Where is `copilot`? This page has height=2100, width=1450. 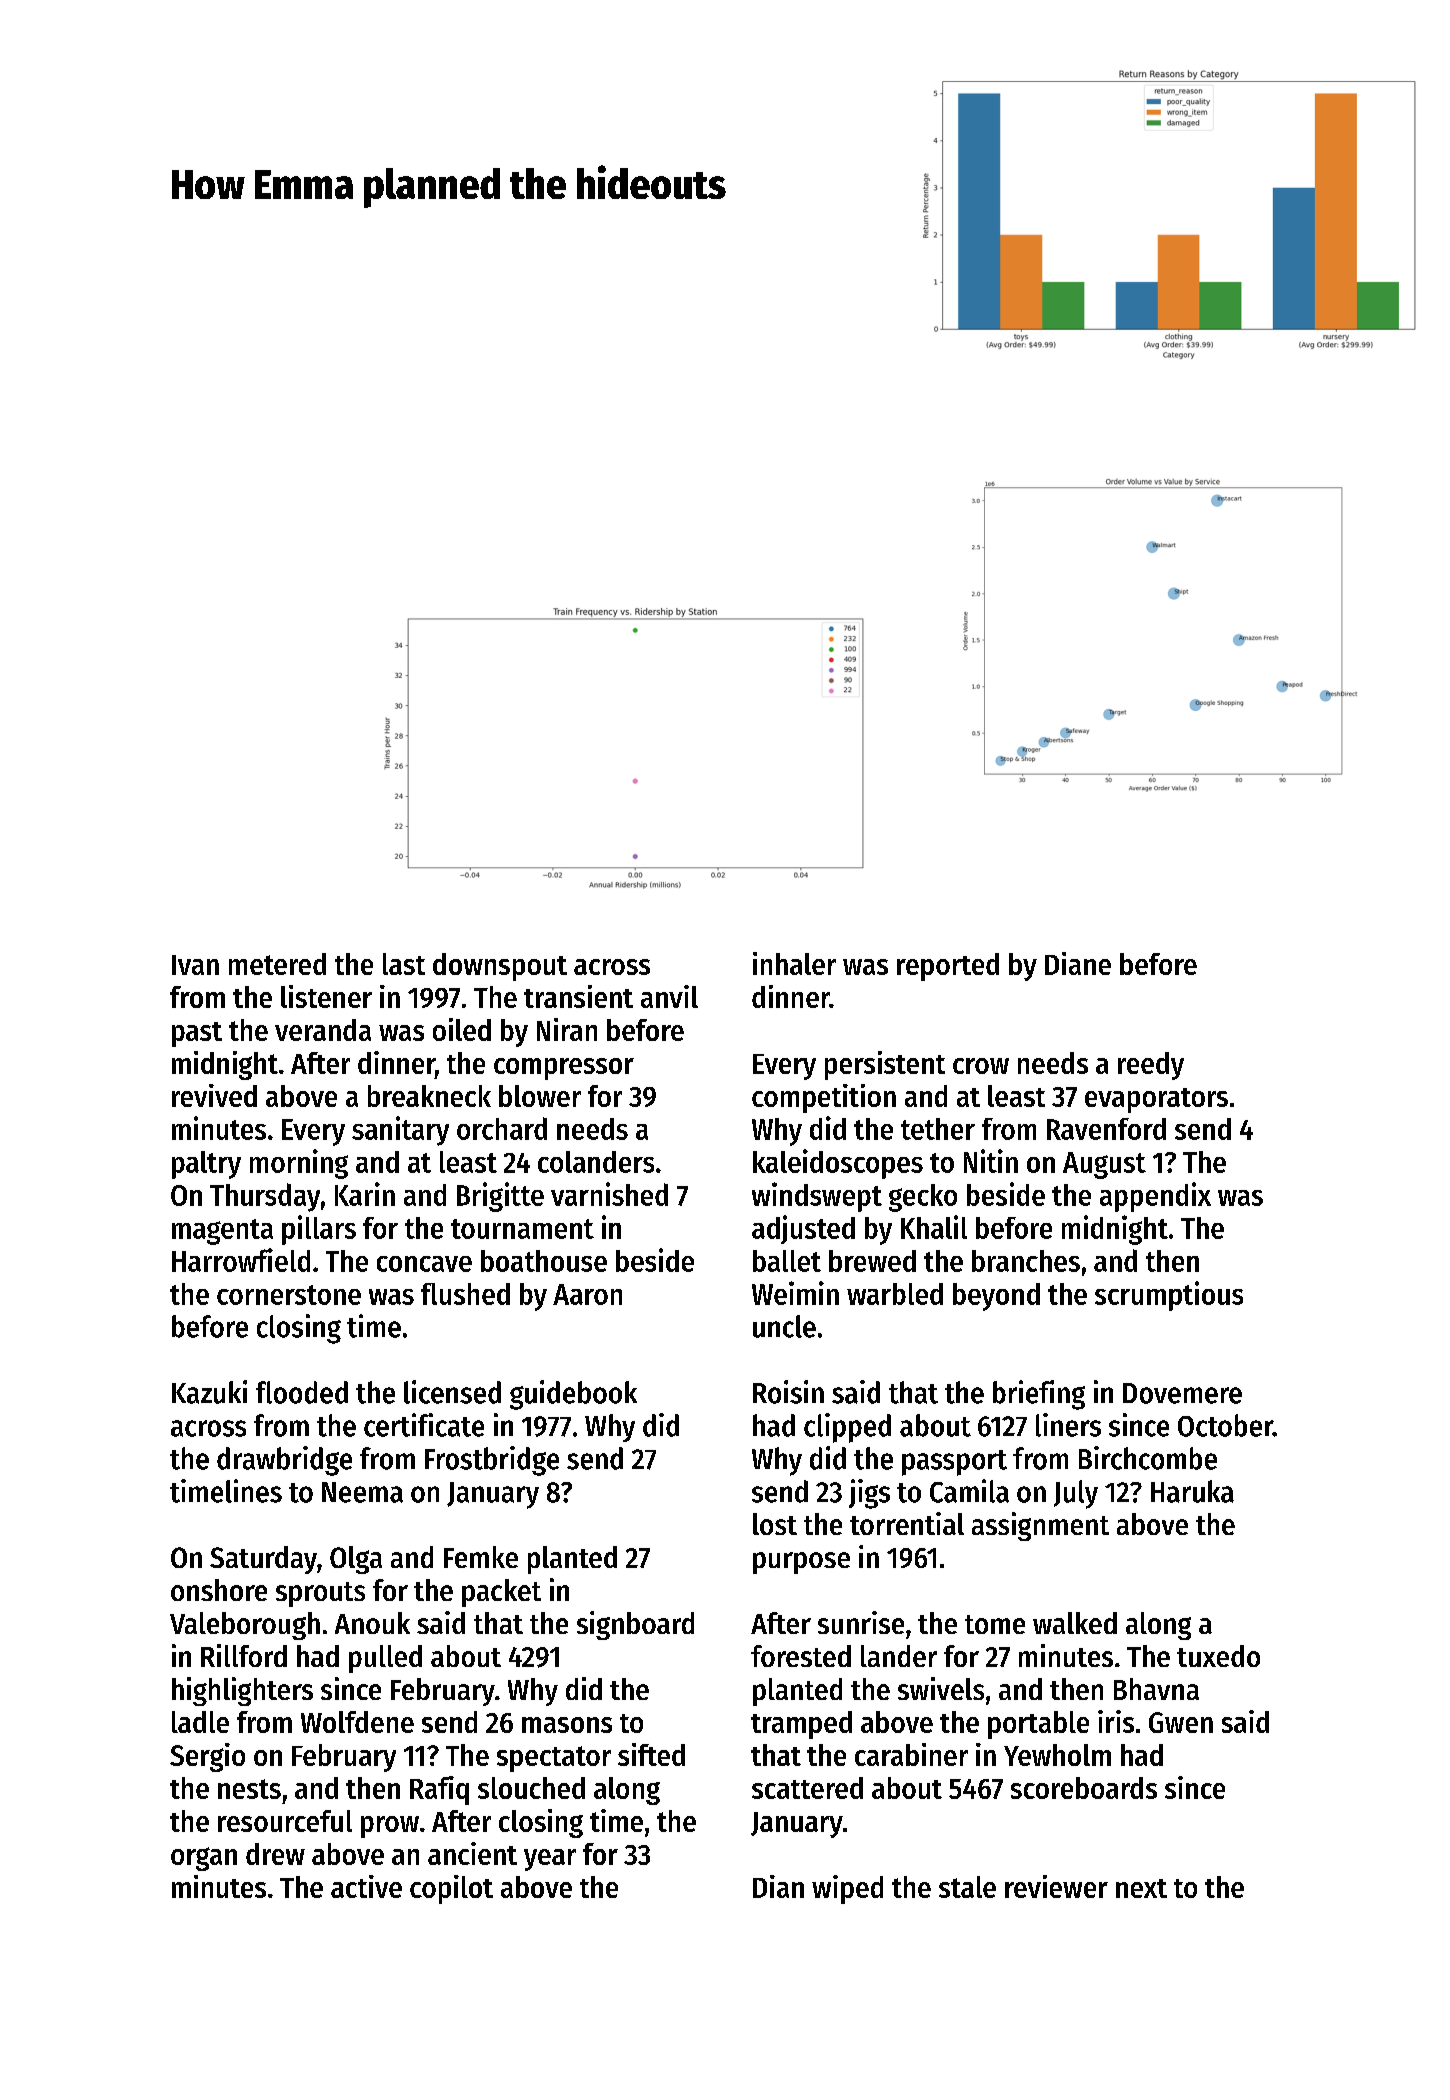 copilot is located at coordinates (451, 1889).
